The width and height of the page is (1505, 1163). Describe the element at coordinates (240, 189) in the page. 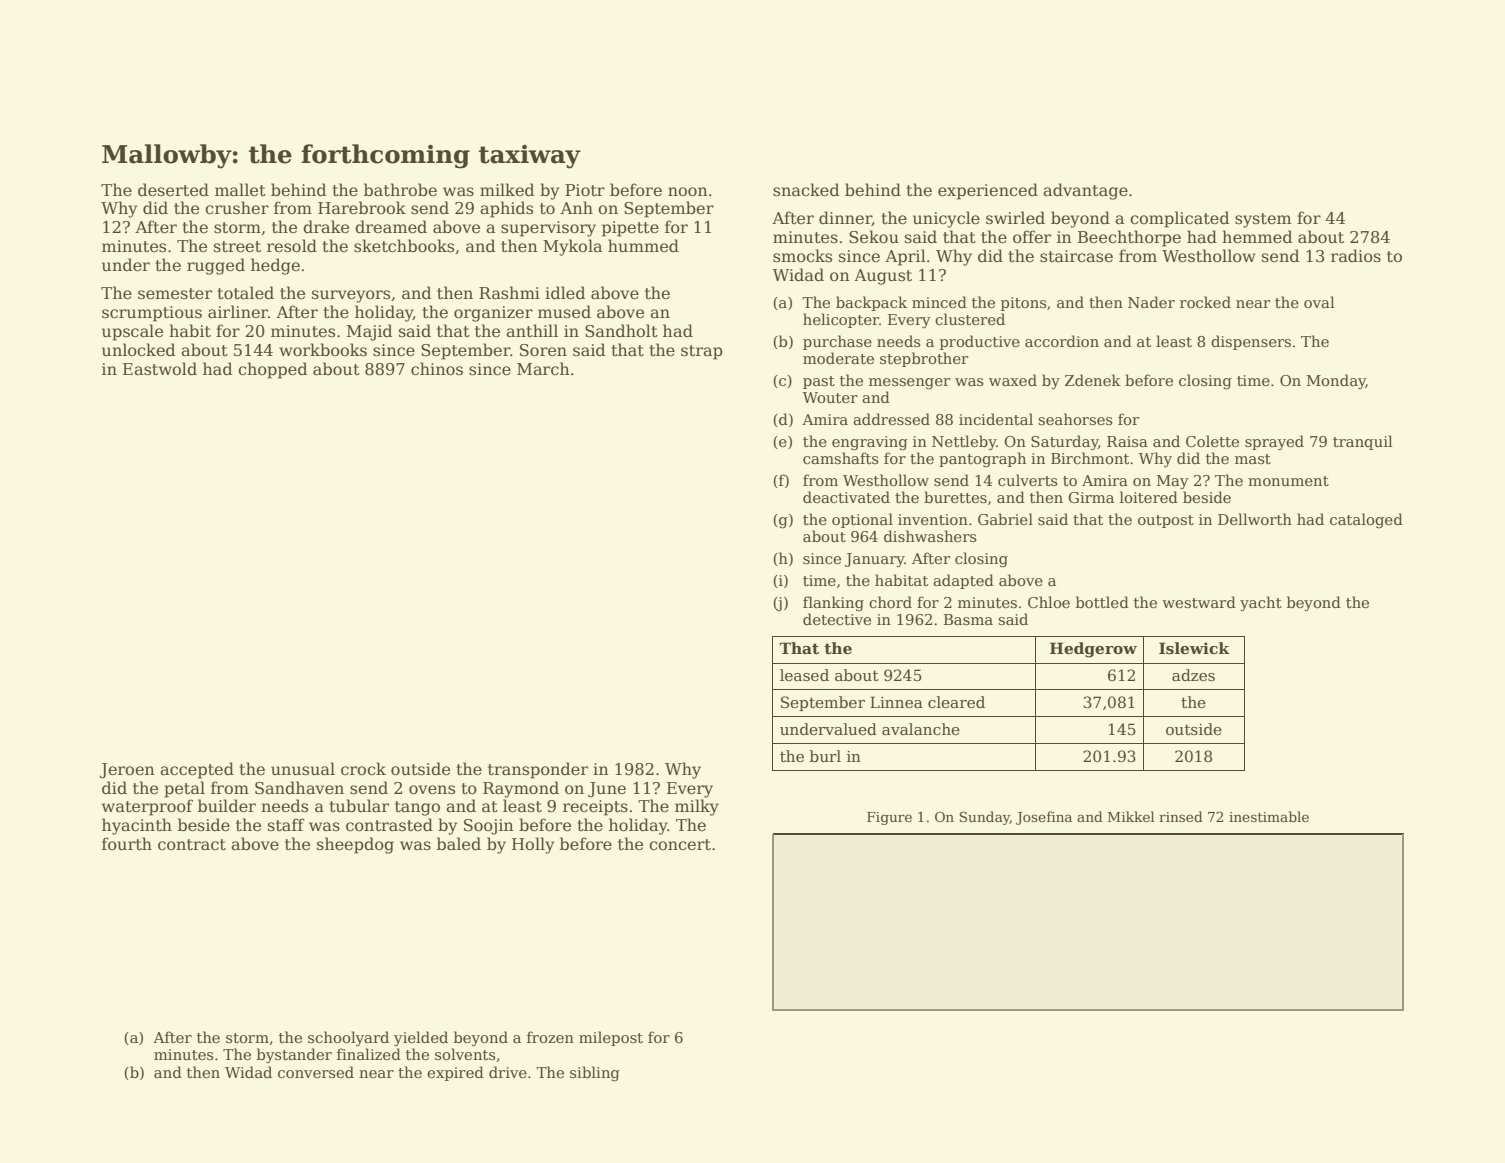

I see `mallet` at that location.
